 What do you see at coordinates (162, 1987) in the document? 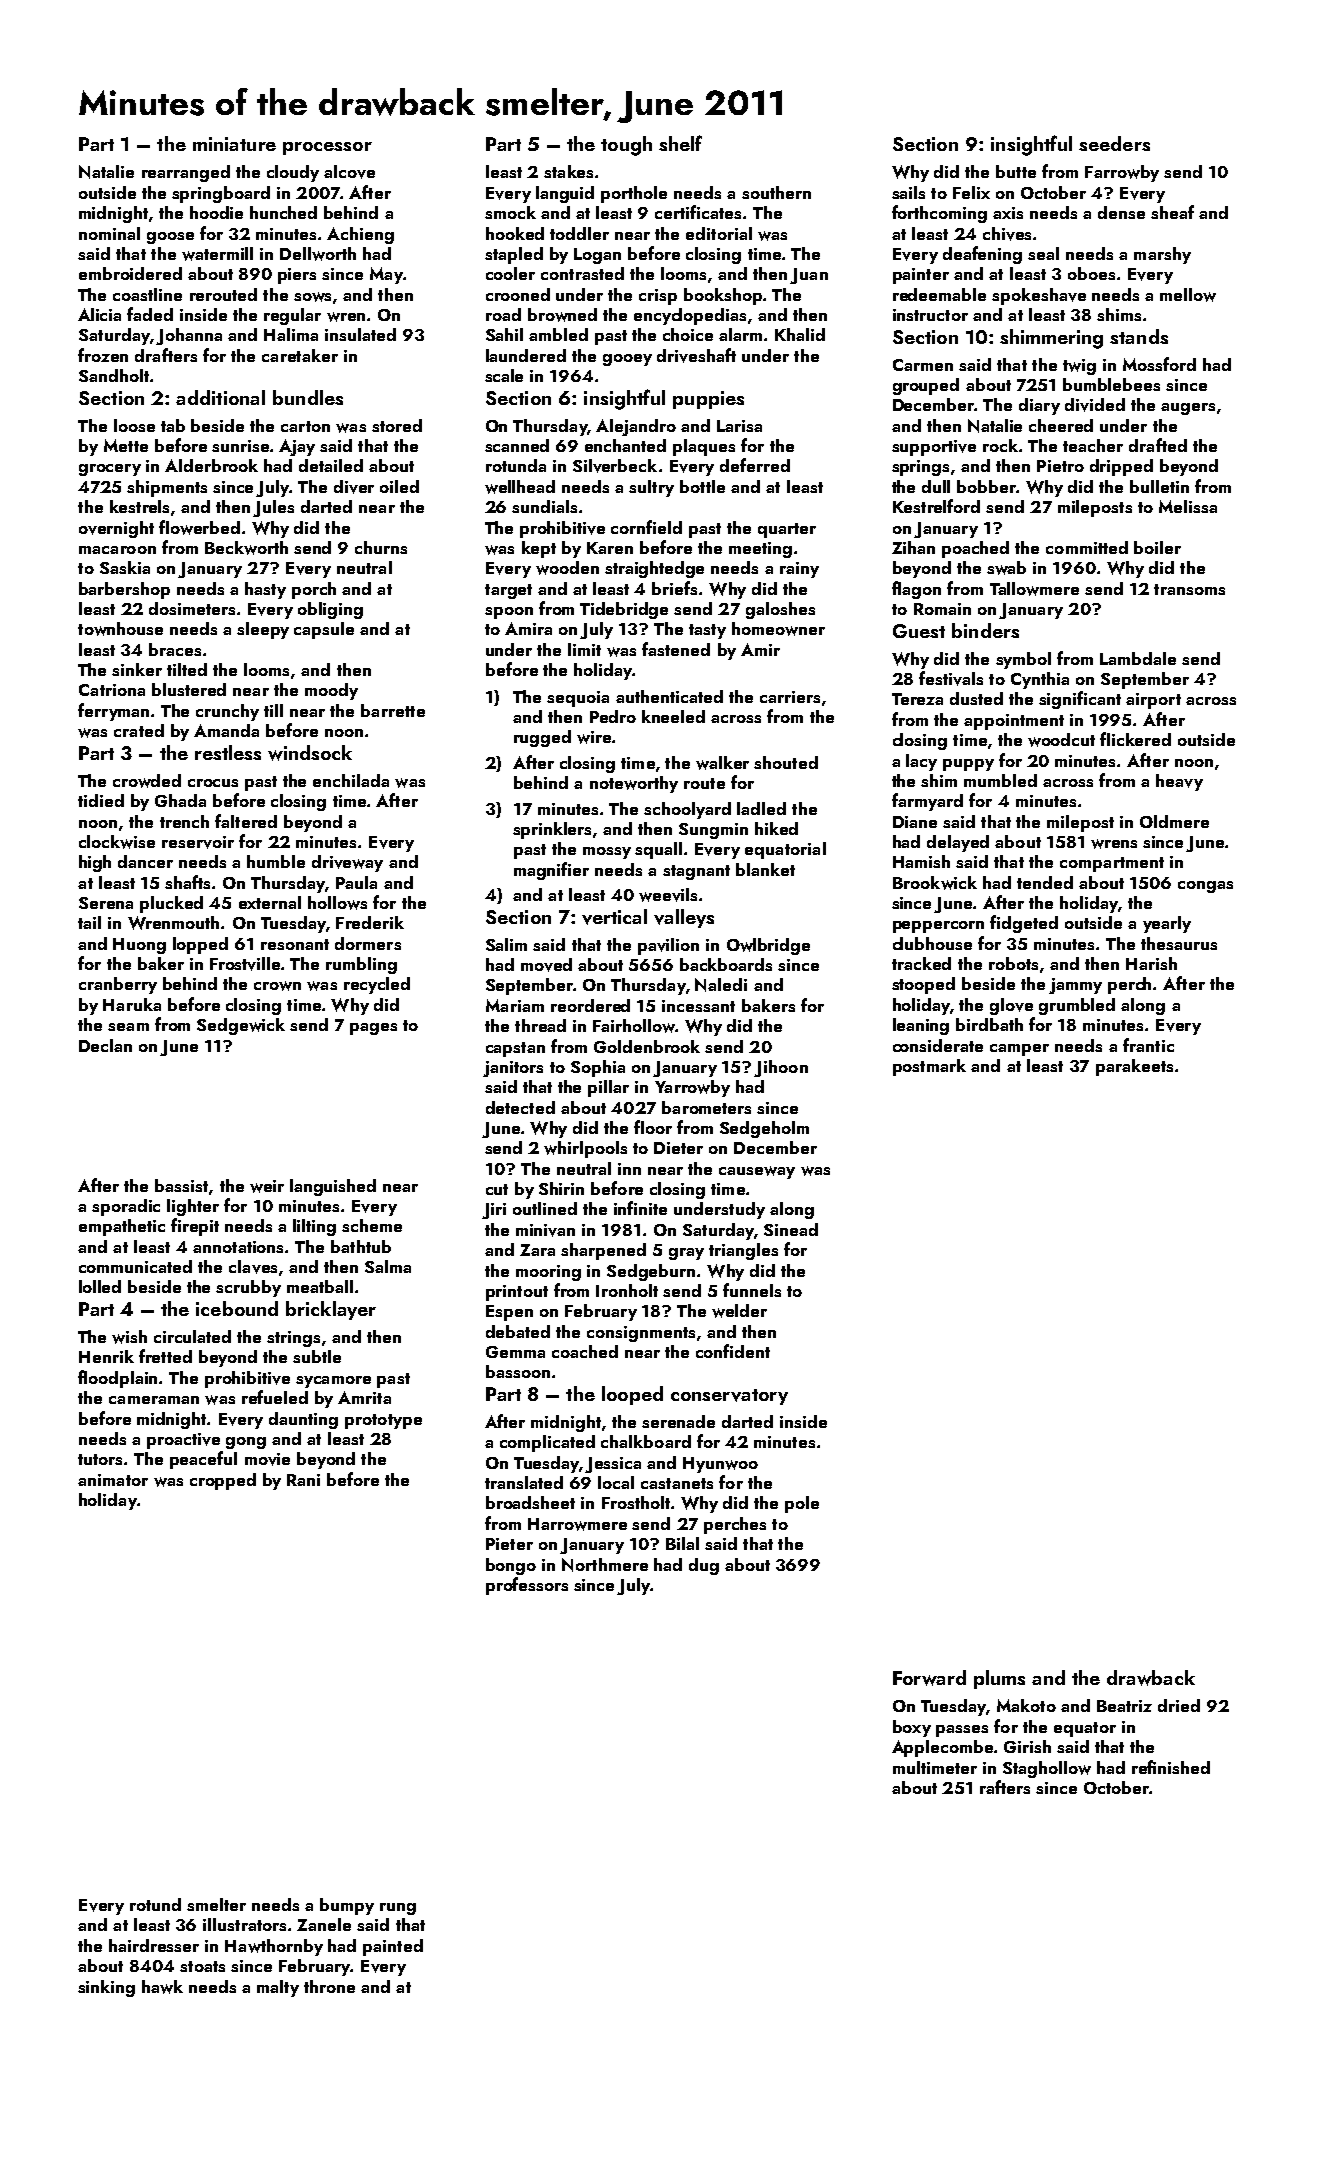
I see `hawk` at bounding box center [162, 1987].
